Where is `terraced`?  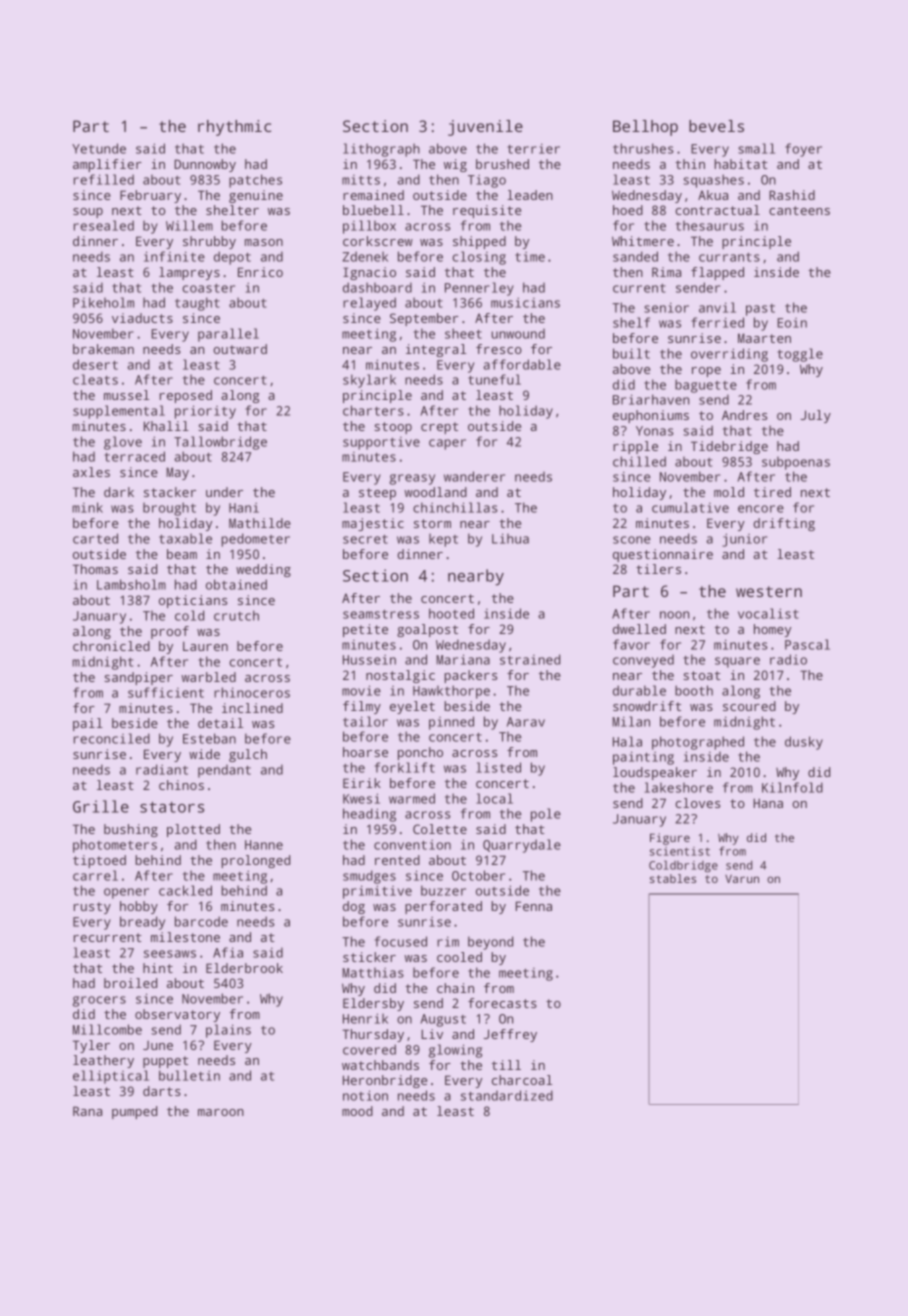 terraced is located at coordinates (134, 456).
